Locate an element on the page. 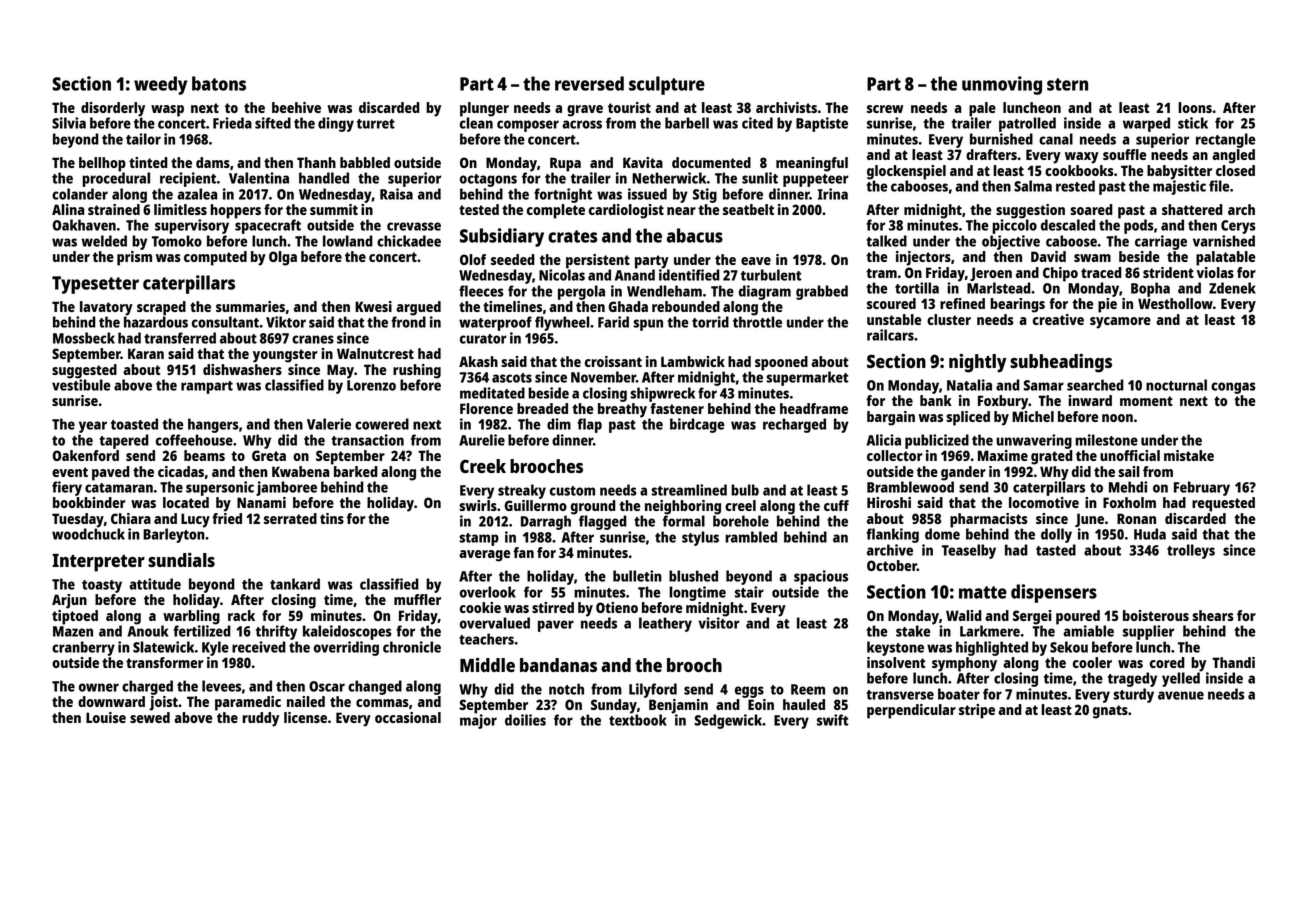  croissant is located at coordinates (613, 361).
